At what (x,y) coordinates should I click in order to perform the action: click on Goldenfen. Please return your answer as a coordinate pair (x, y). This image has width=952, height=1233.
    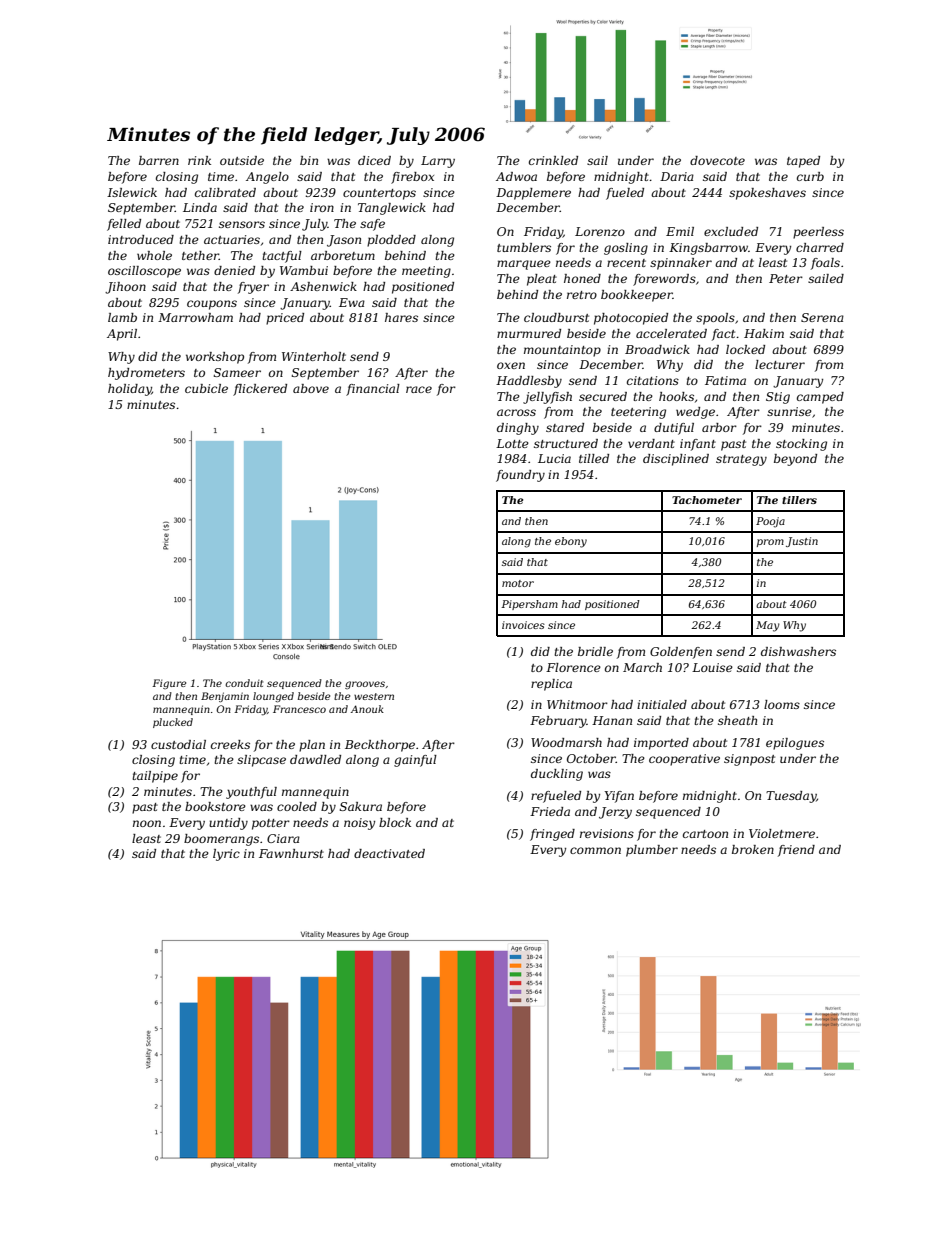
    Looking at the image, I should click on (681, 653).
